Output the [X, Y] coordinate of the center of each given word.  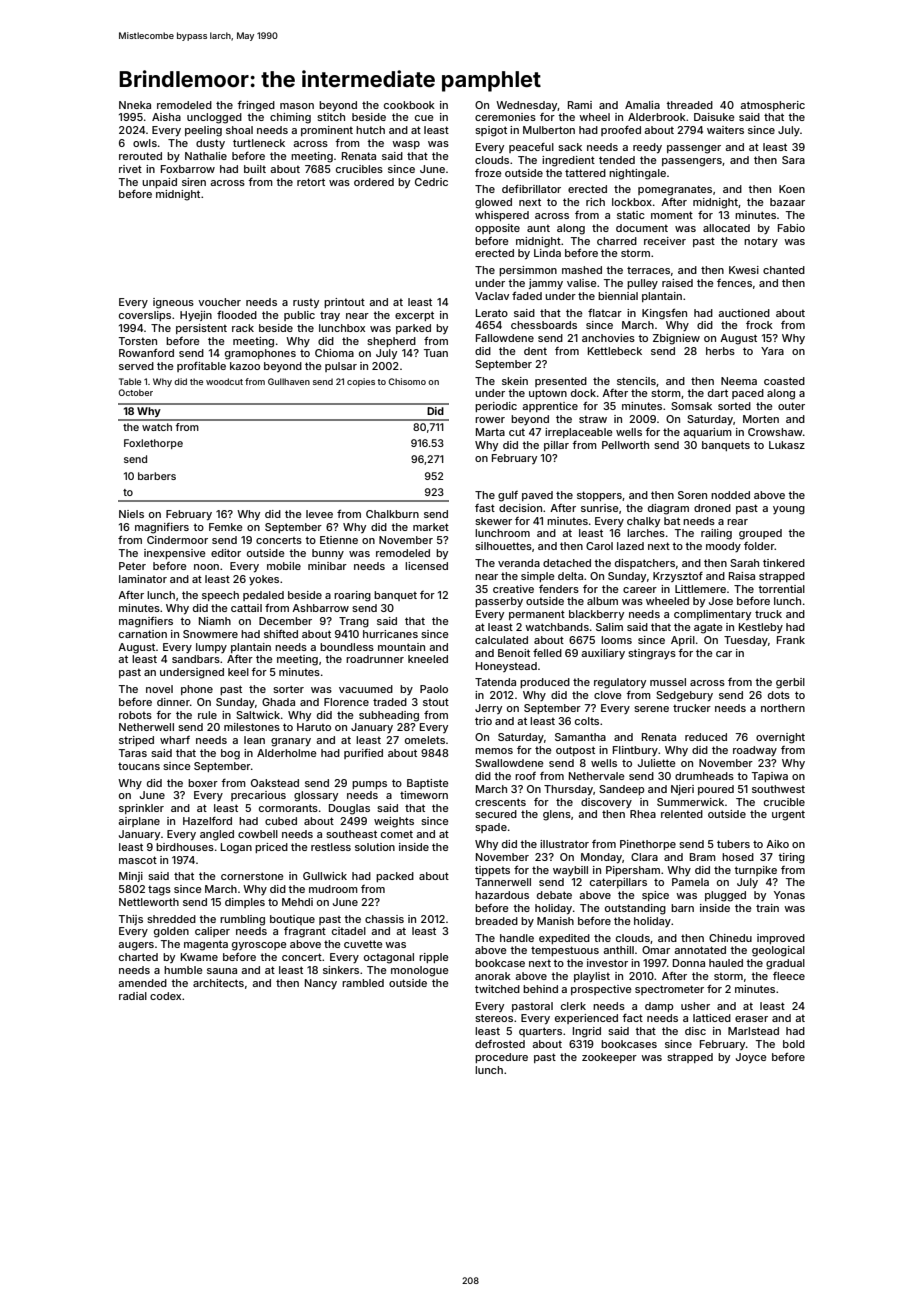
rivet [130, 169]
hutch [370, 130]
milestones [252, 727]
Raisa [742, 576]
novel [159, 689]
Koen [792, 189]
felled [547, 652]
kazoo [245, 366]
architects [218, 983]
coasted [784, 381]
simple [538, 577]
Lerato [492, 313]
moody [723, 547]
